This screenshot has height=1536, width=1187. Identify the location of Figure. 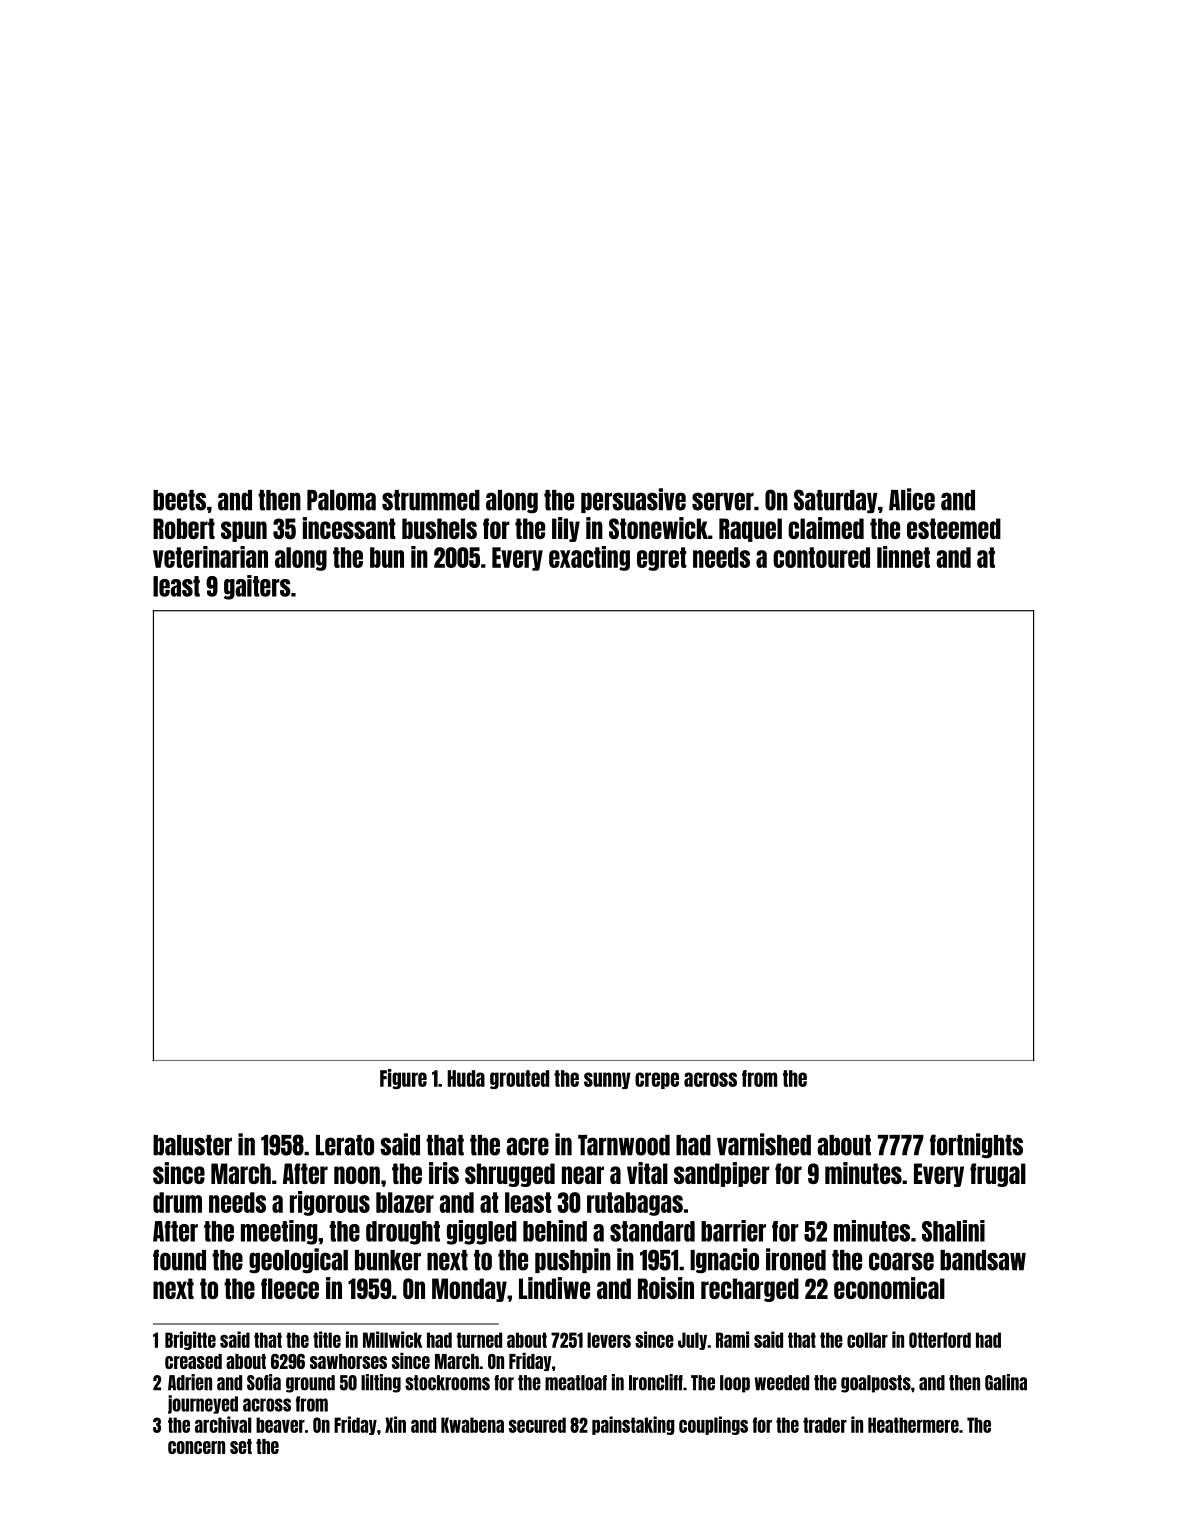
(403, 1079).
